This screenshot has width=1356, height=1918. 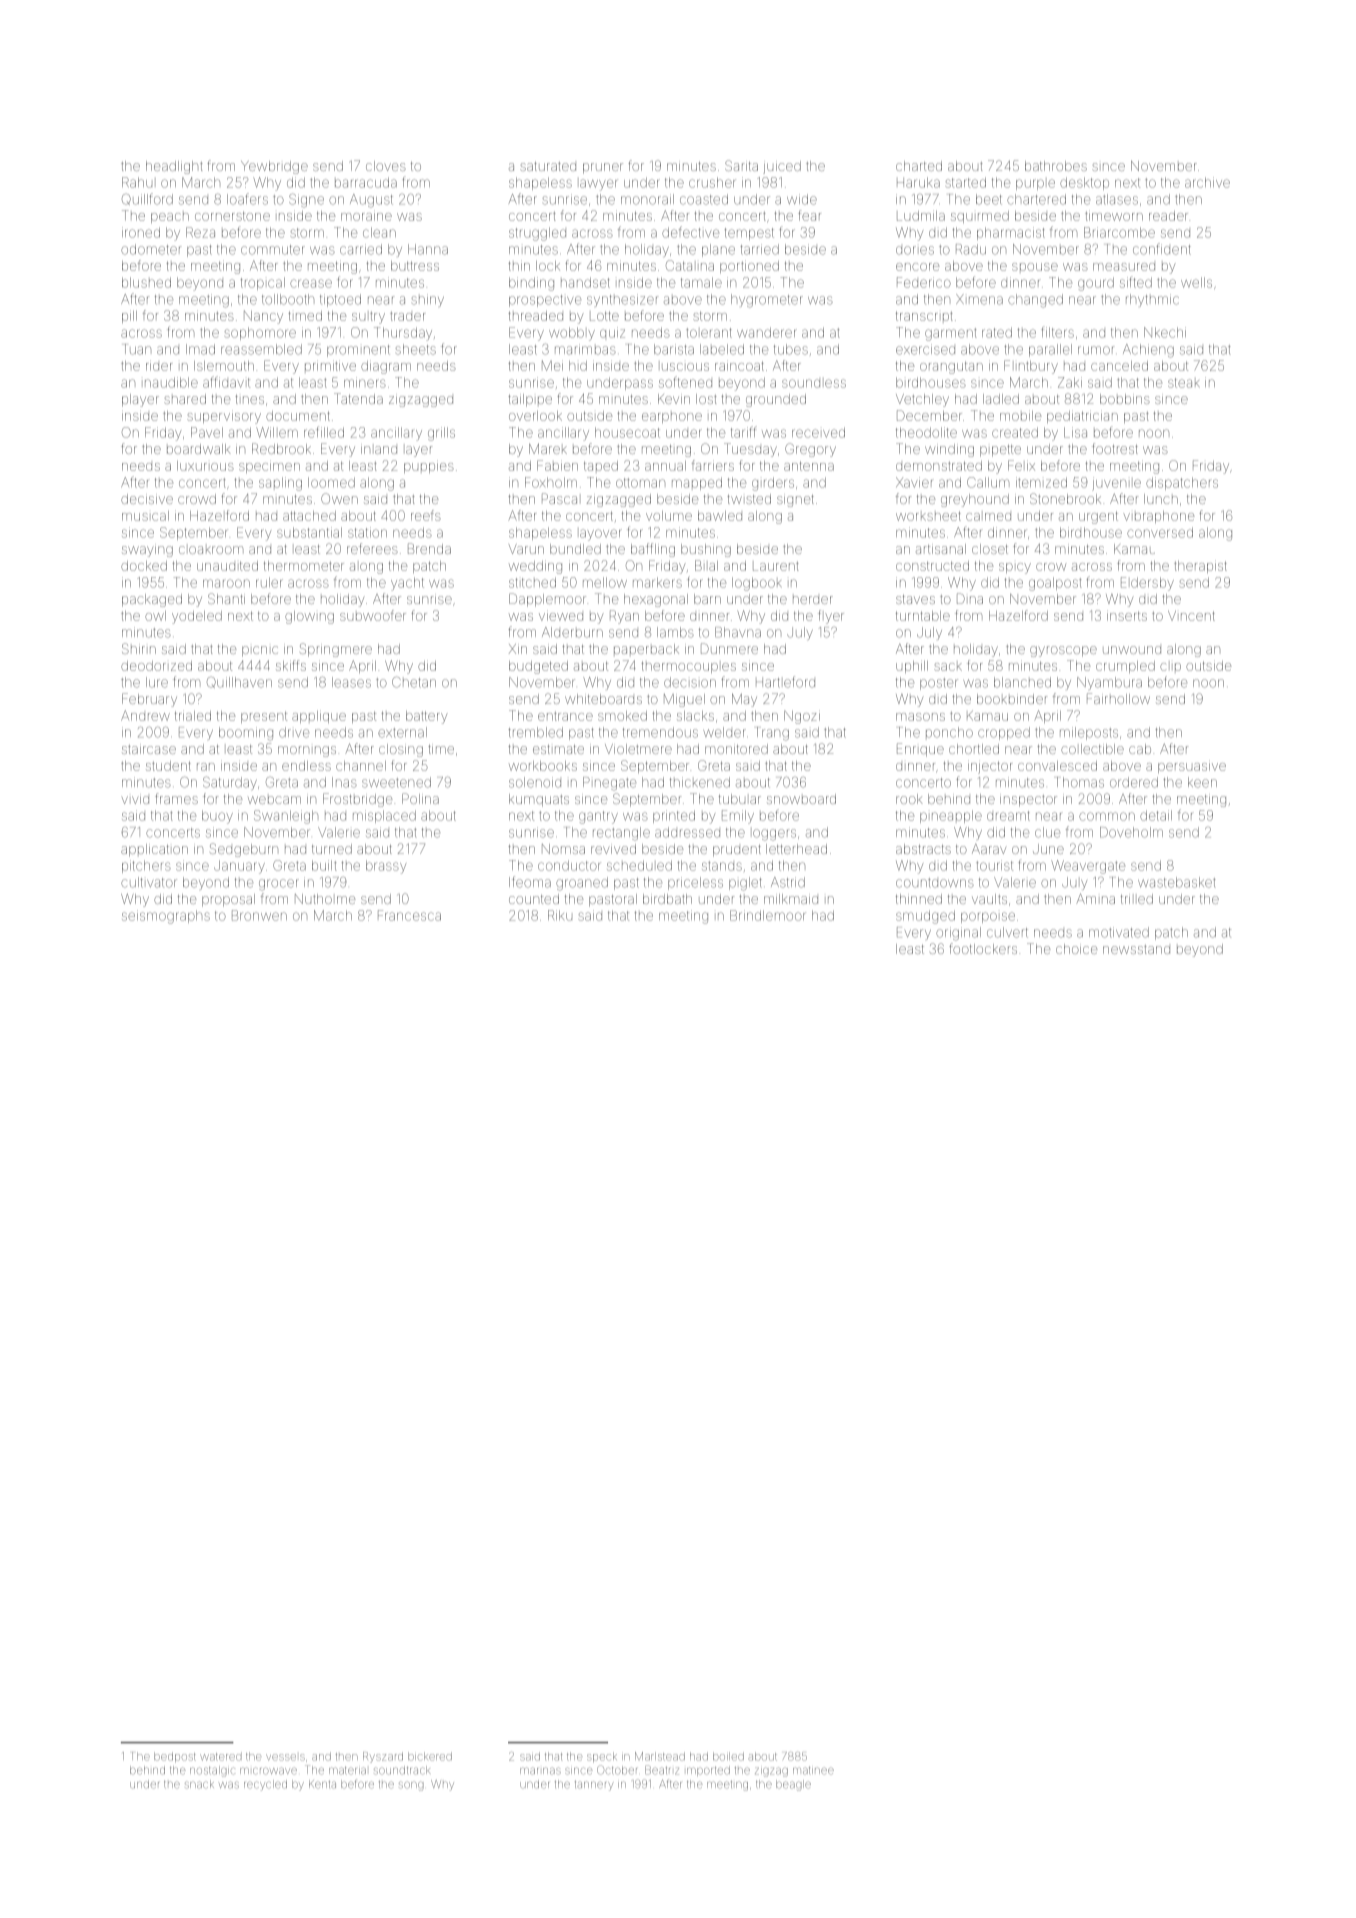 What do you see at coordinates (1115, 448) in the screenshot?
I see `footrest` at bounding box center [1115, 448].
